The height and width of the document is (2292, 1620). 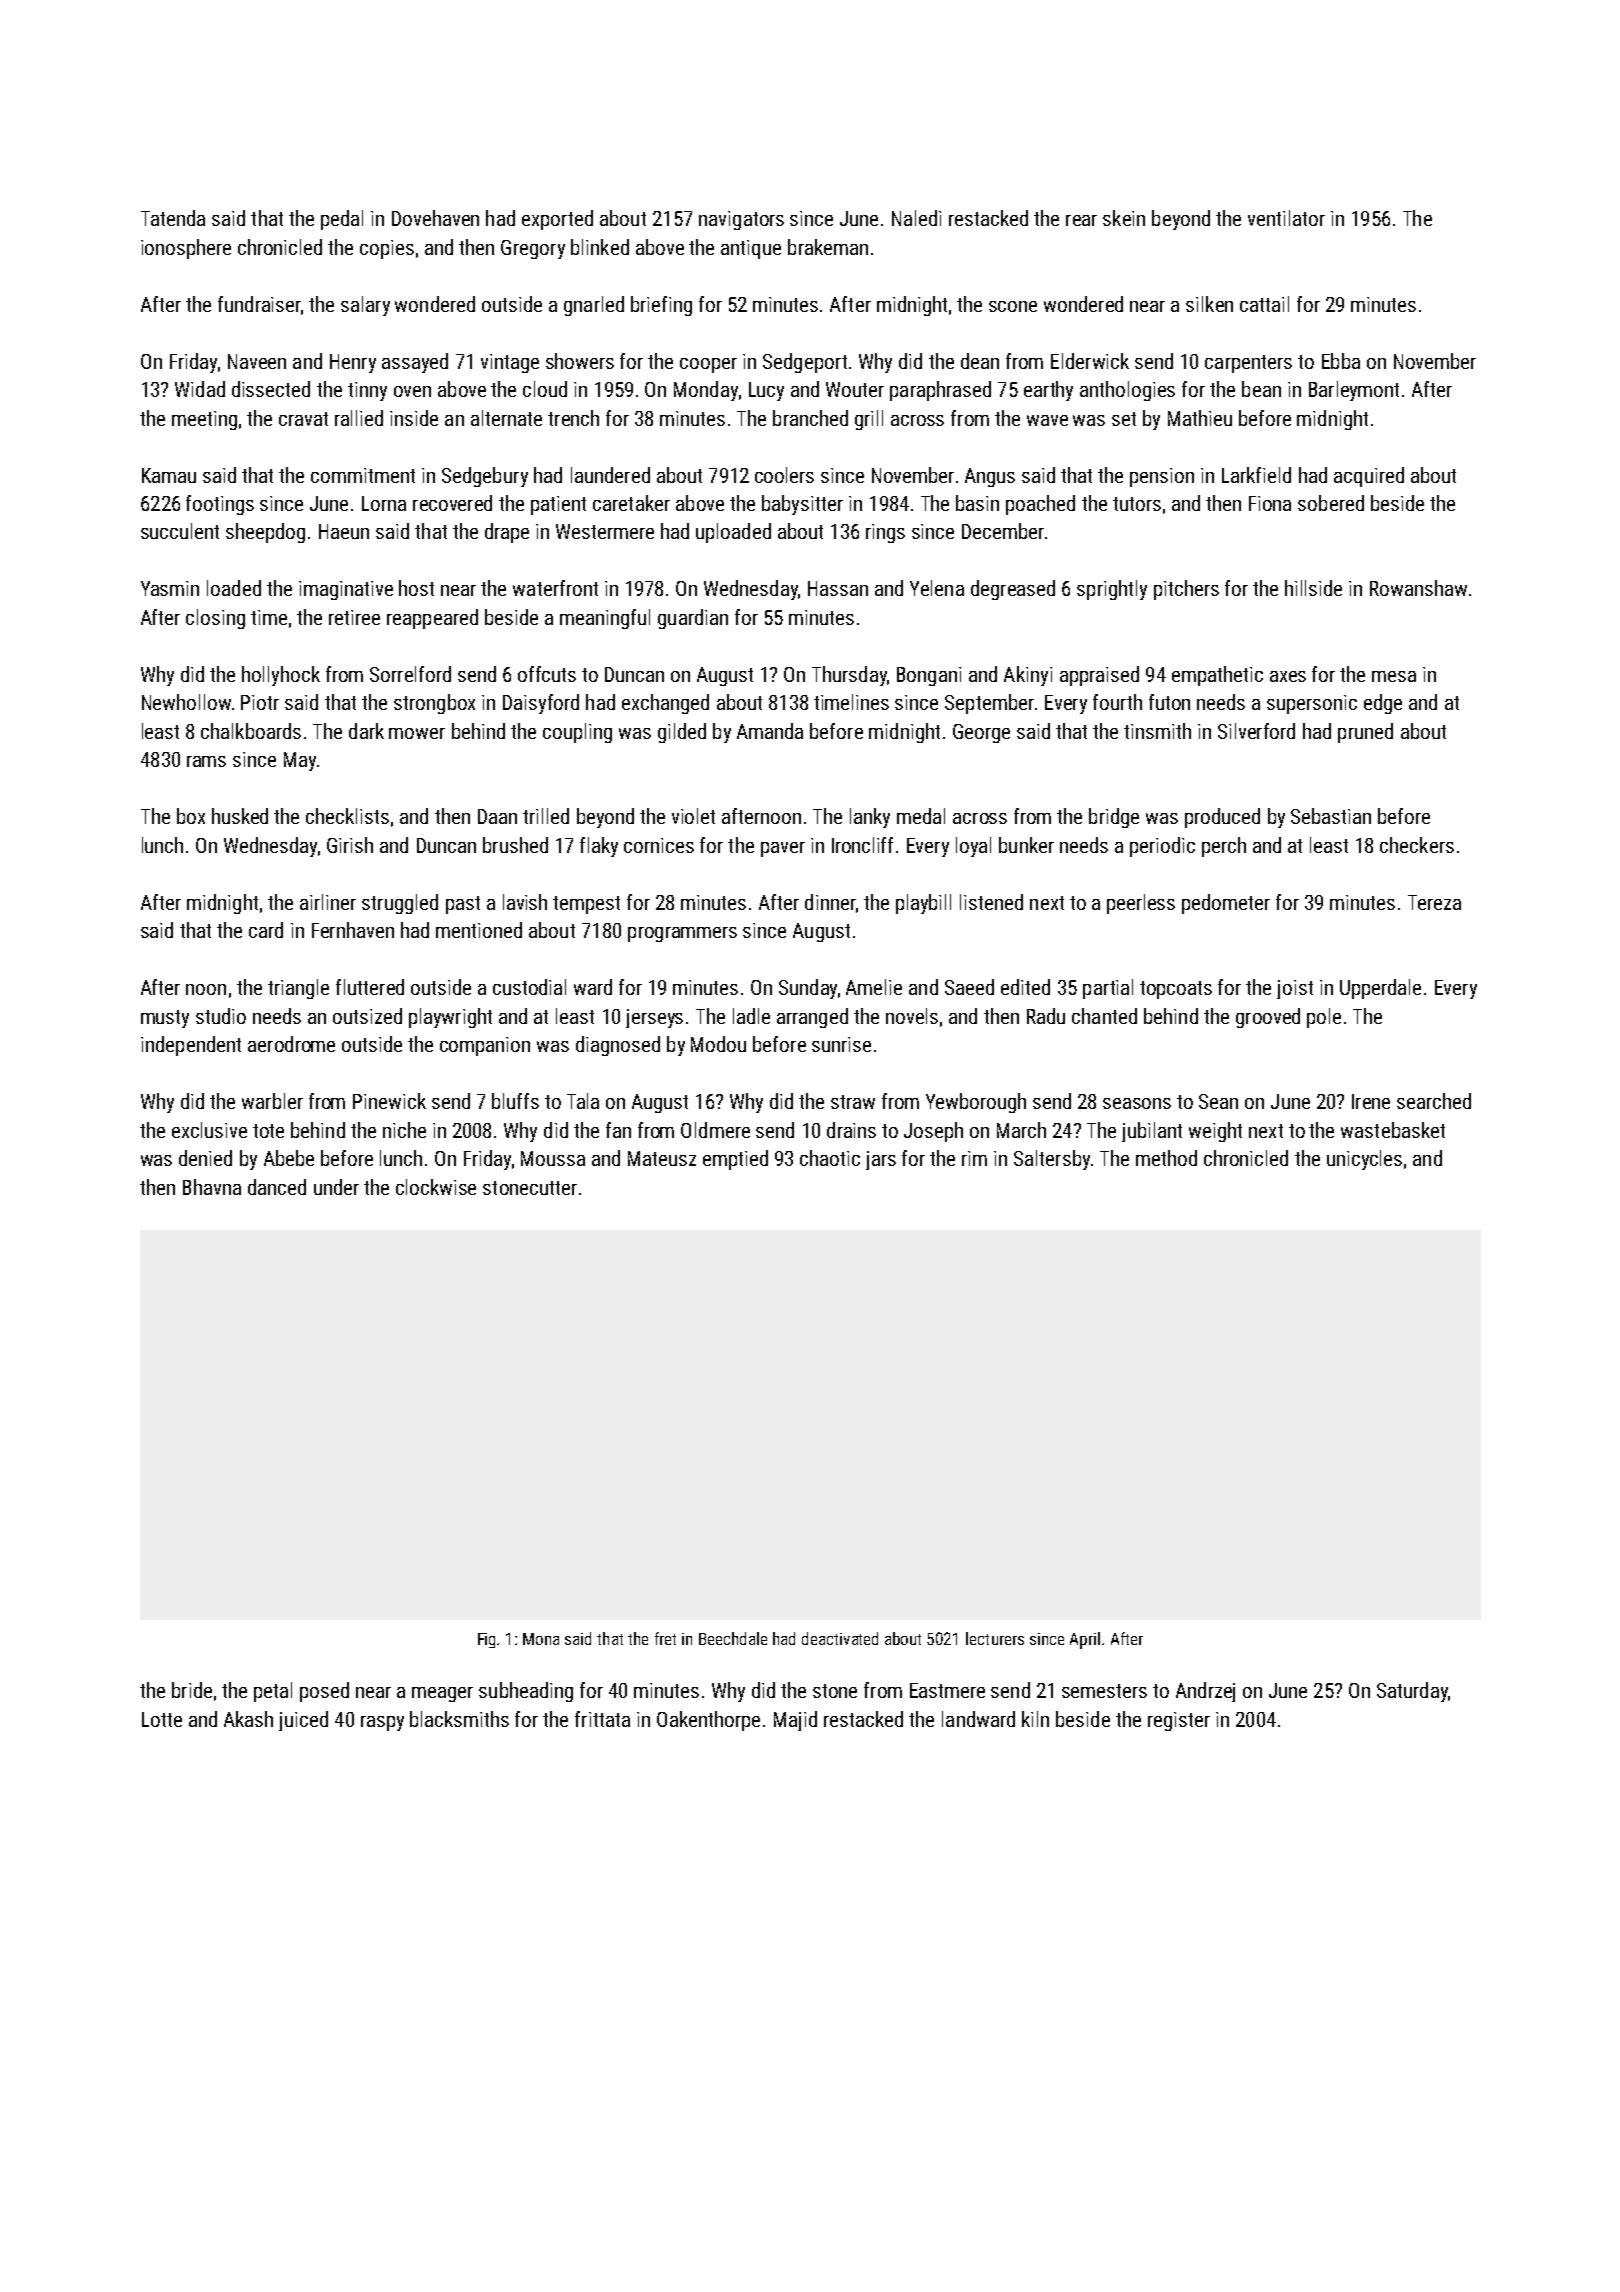 What do you see at coordinates (206, 761) in the document?
I see `rams` at bounding box center [206, 761].
